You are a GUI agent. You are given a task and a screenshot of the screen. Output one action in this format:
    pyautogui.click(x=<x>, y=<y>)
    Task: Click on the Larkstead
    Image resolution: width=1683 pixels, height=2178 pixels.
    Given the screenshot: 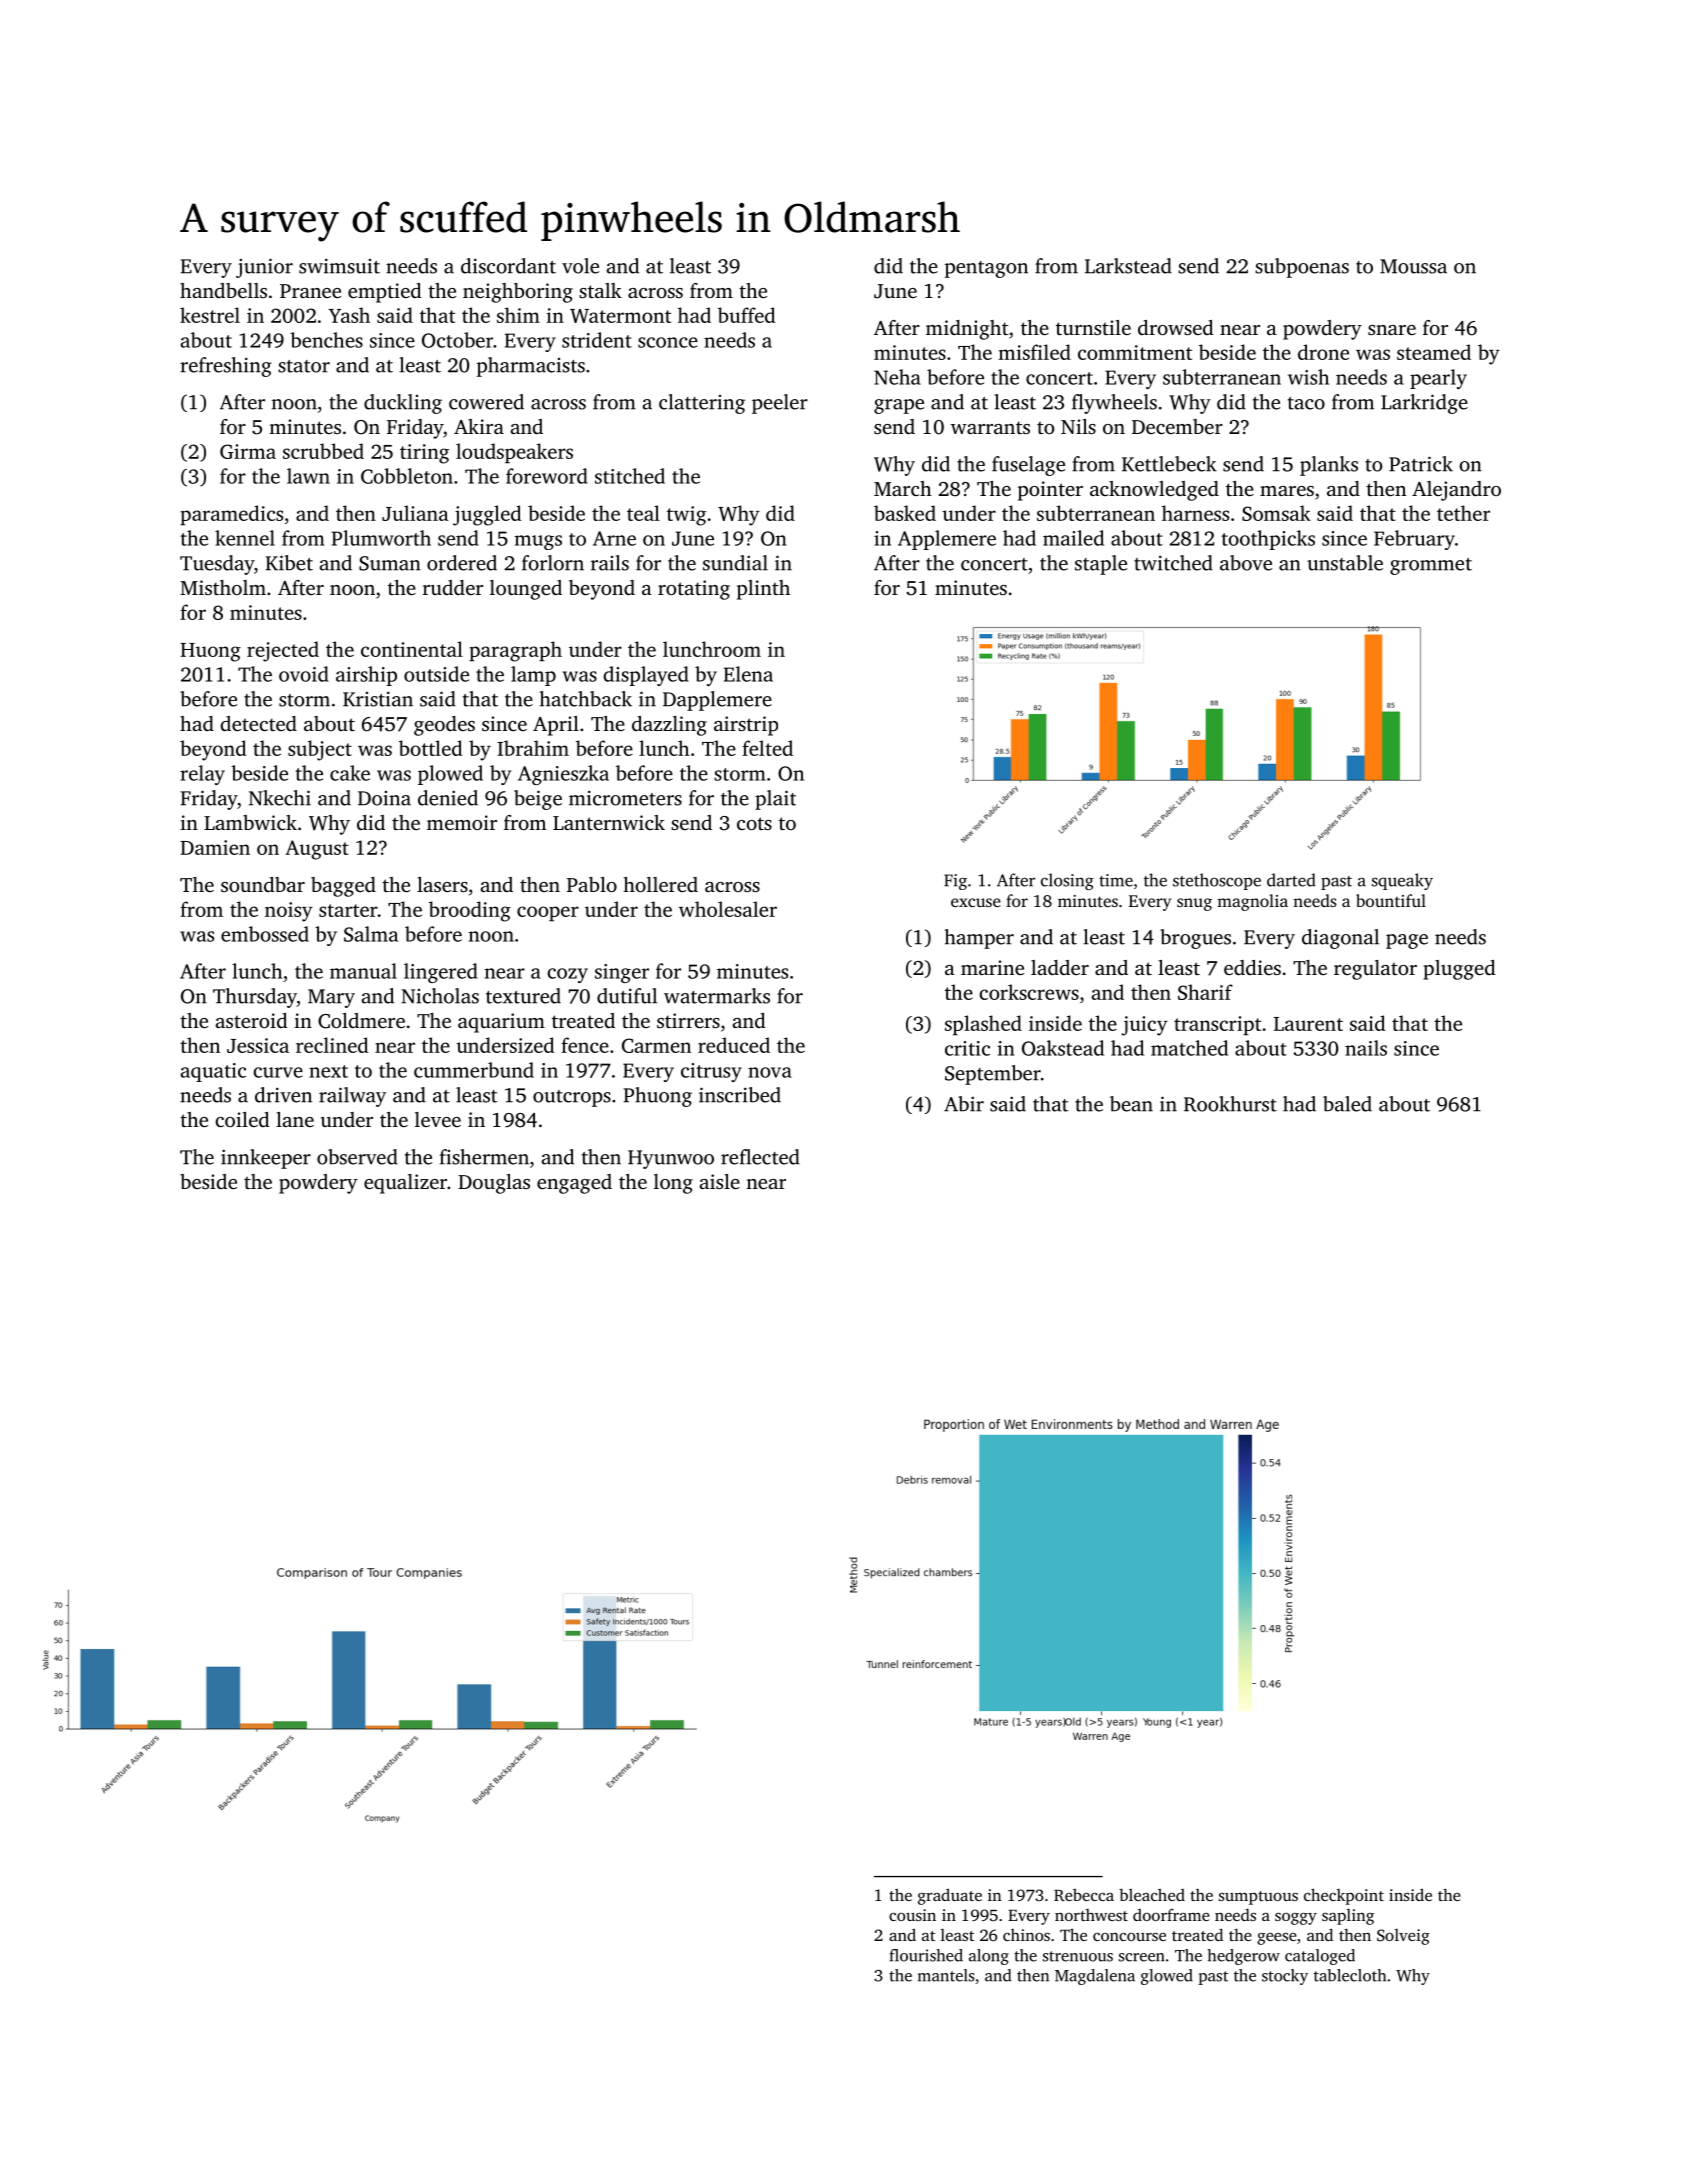 What is the action you would take?
    pyautogui.click(x=1128, y=266)
